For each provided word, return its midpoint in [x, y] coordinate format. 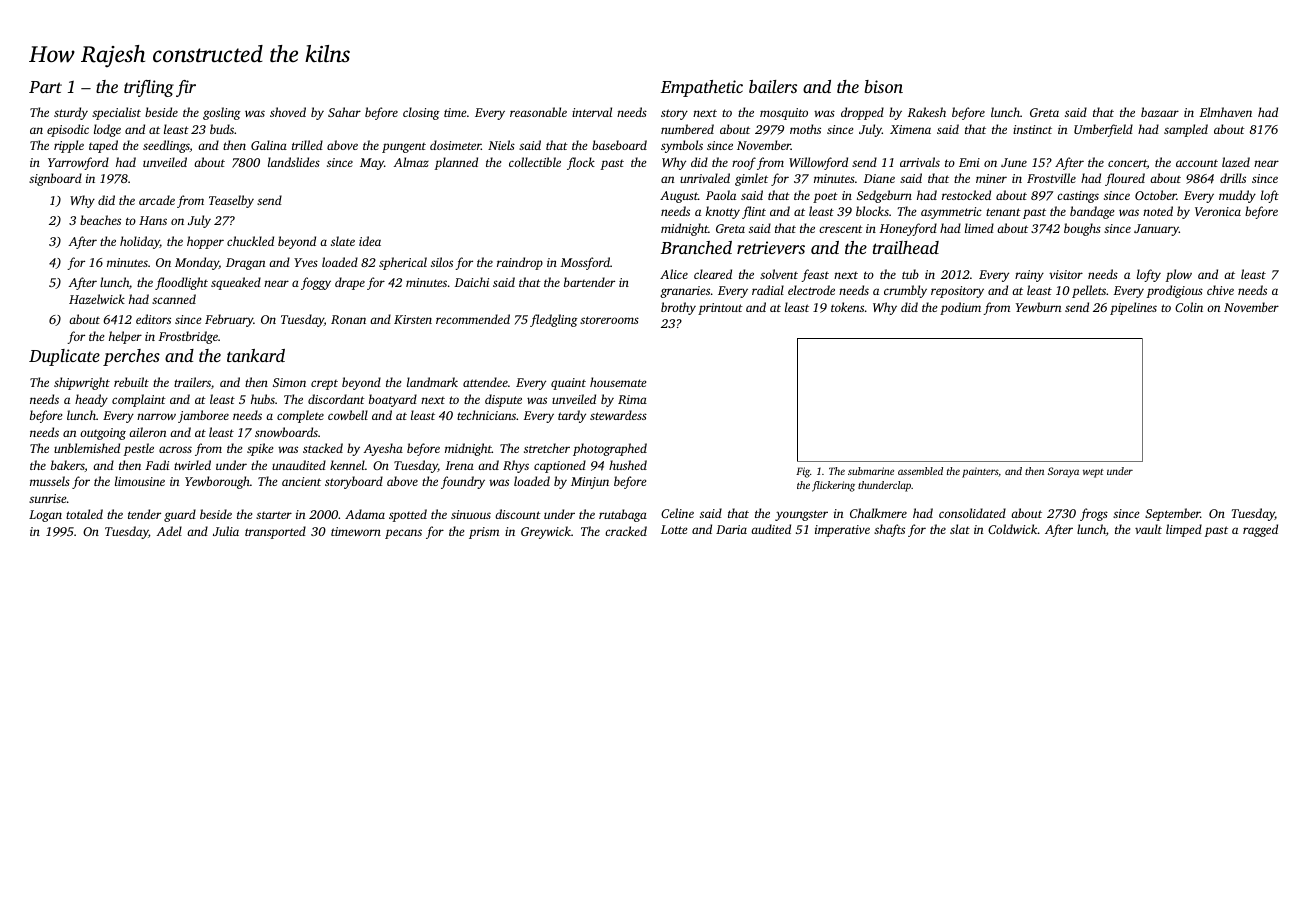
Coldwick [1013, 529]
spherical [403, 263]
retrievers [771, 247]
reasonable [538, 112]
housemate [618, 382]
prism [484, 533]
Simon [289, 382]
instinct [1032, 129]
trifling [149, 88]
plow [1179, 275]
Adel [169, 531]
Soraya [1063, 472]
